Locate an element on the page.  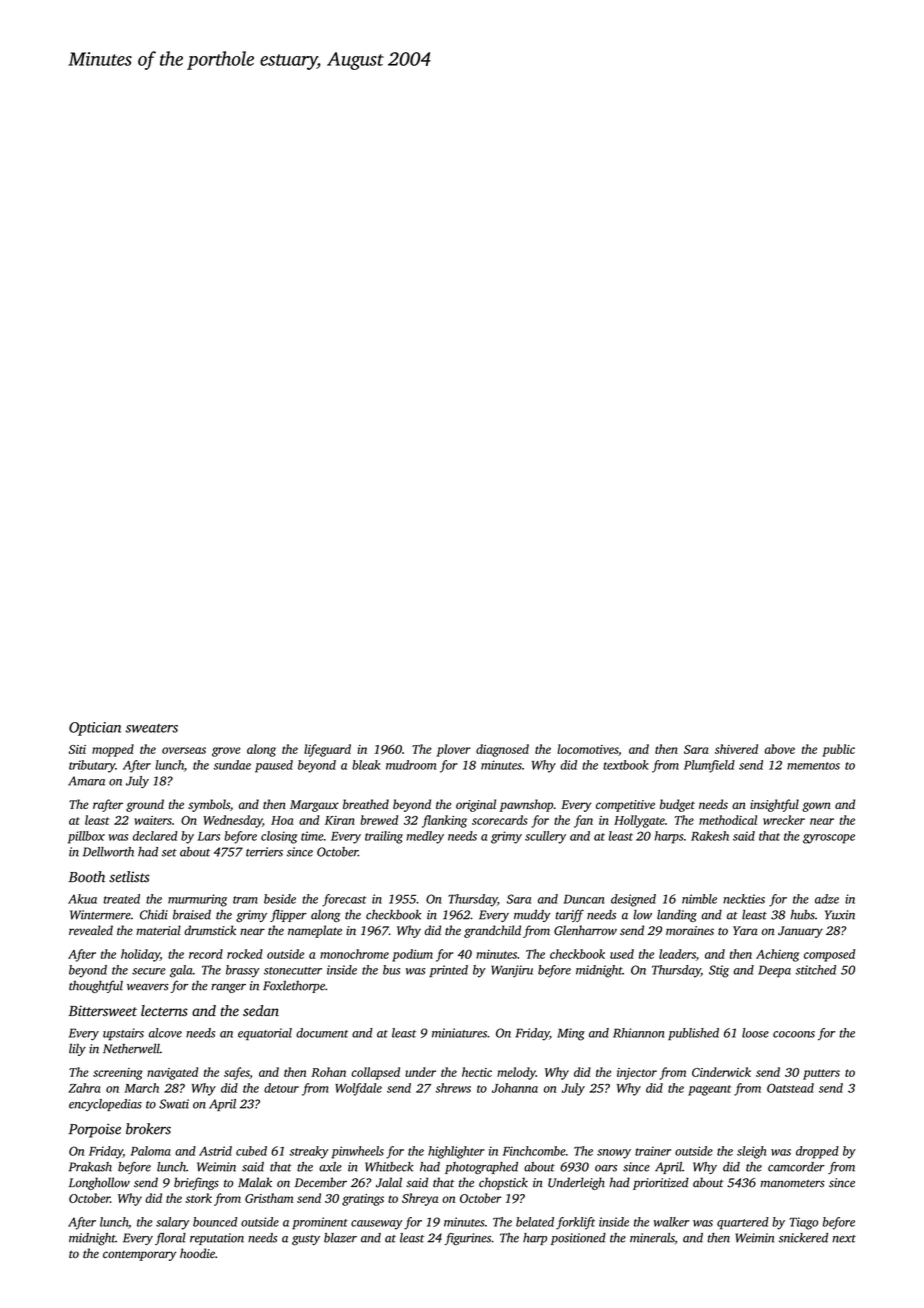
Zahra is located at coordinates (84, 1088).
